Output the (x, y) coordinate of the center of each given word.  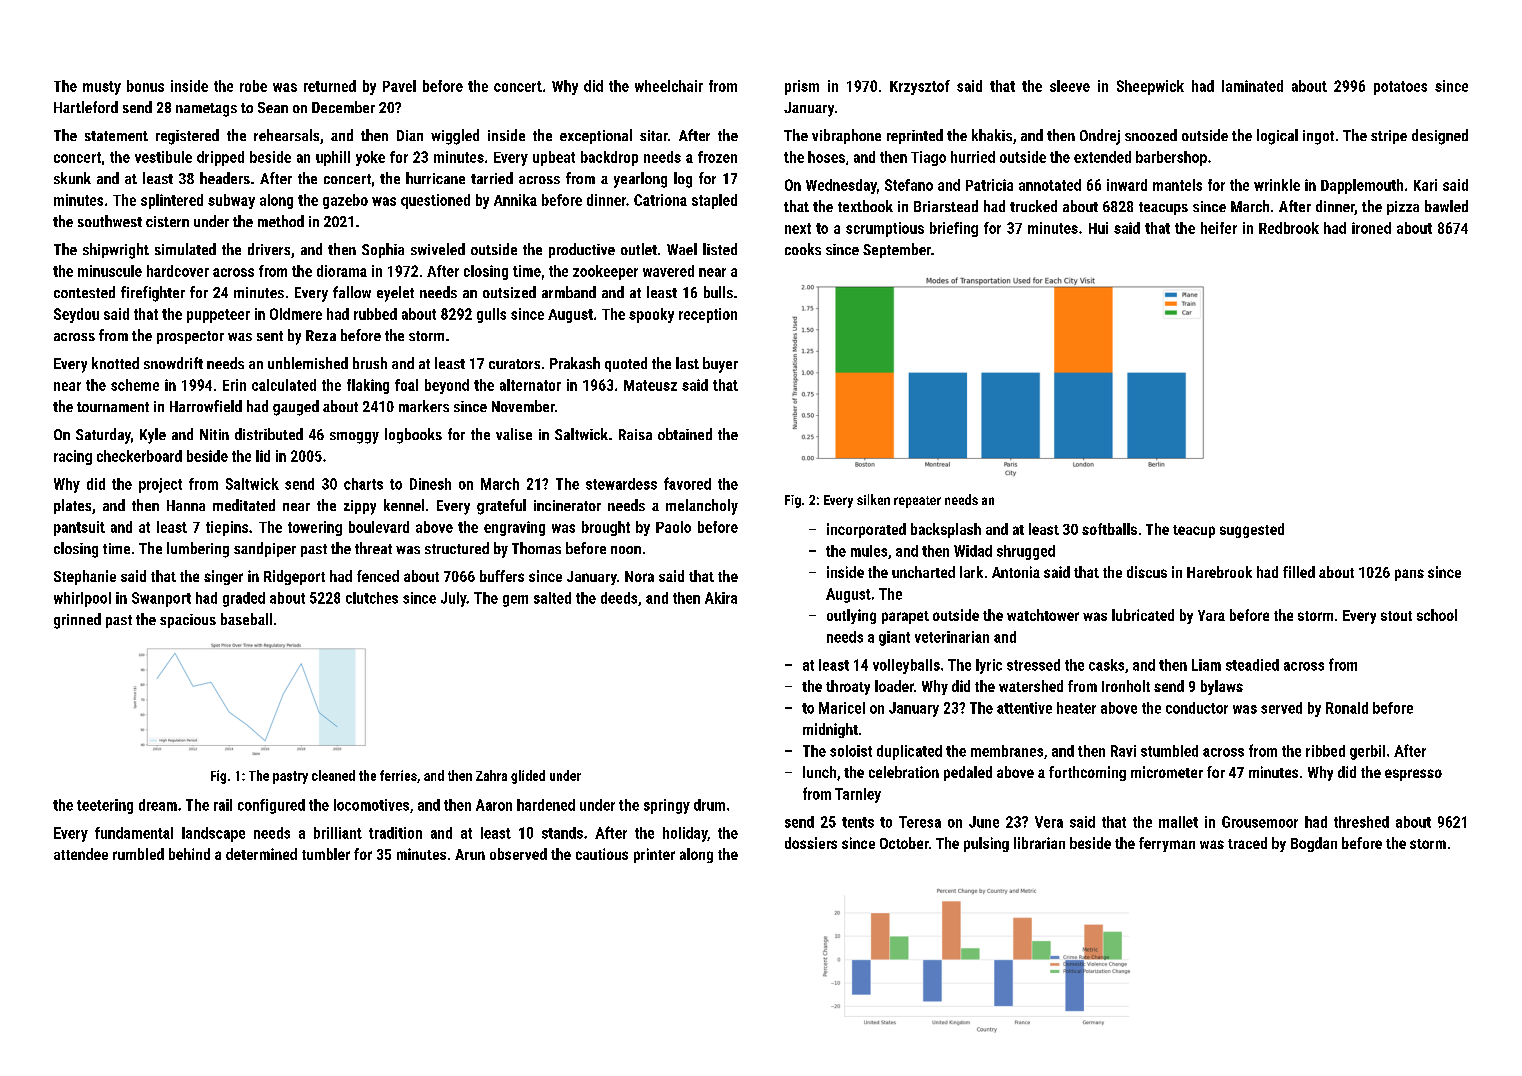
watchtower (1043, 615)
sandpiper (265, 549)
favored (687, 483)
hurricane (435, 178)
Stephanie (85, 577)
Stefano (909, 185)
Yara (1211, 615)
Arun (470, 854)
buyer (720, 365)
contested (84, 292)
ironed (1371, 228)
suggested (1252, 530)
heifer (1219, 228)
